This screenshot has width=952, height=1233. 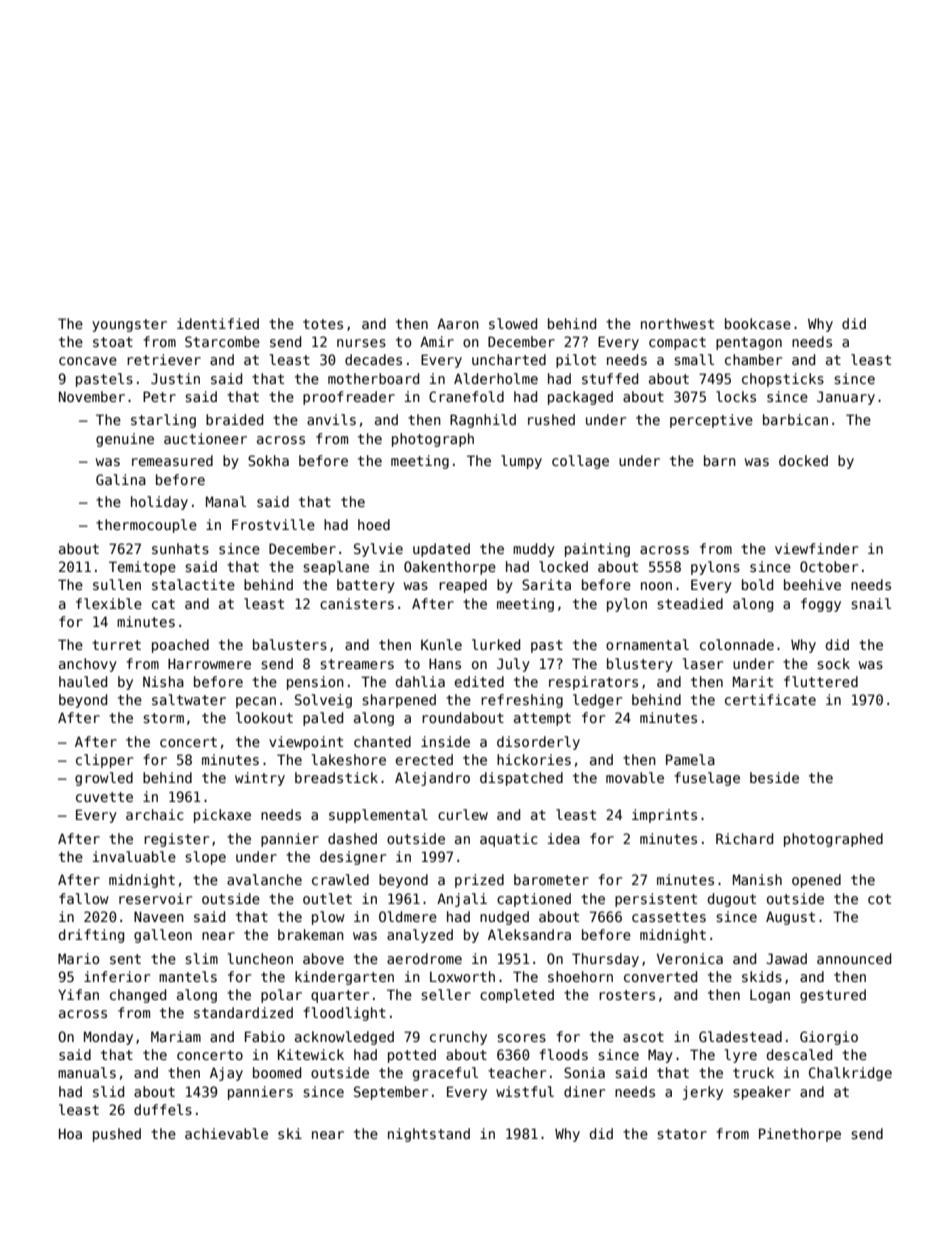 What do you see at coordinates (189, 699) in the screenshot?
I see `saltwater` at bounding box center [189, 699].
